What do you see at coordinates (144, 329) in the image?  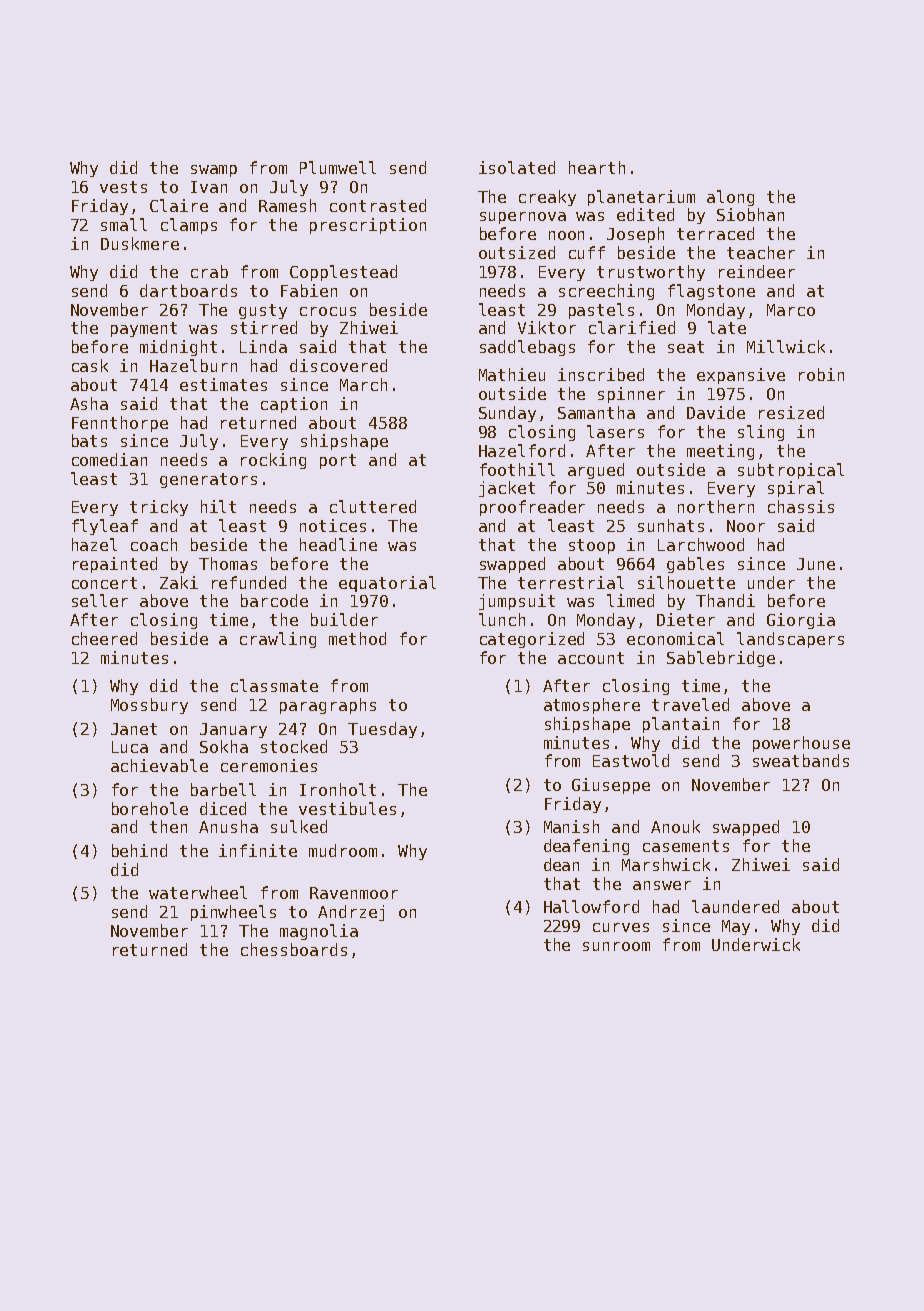 I see `payment` at bounding box center [144, 329].
